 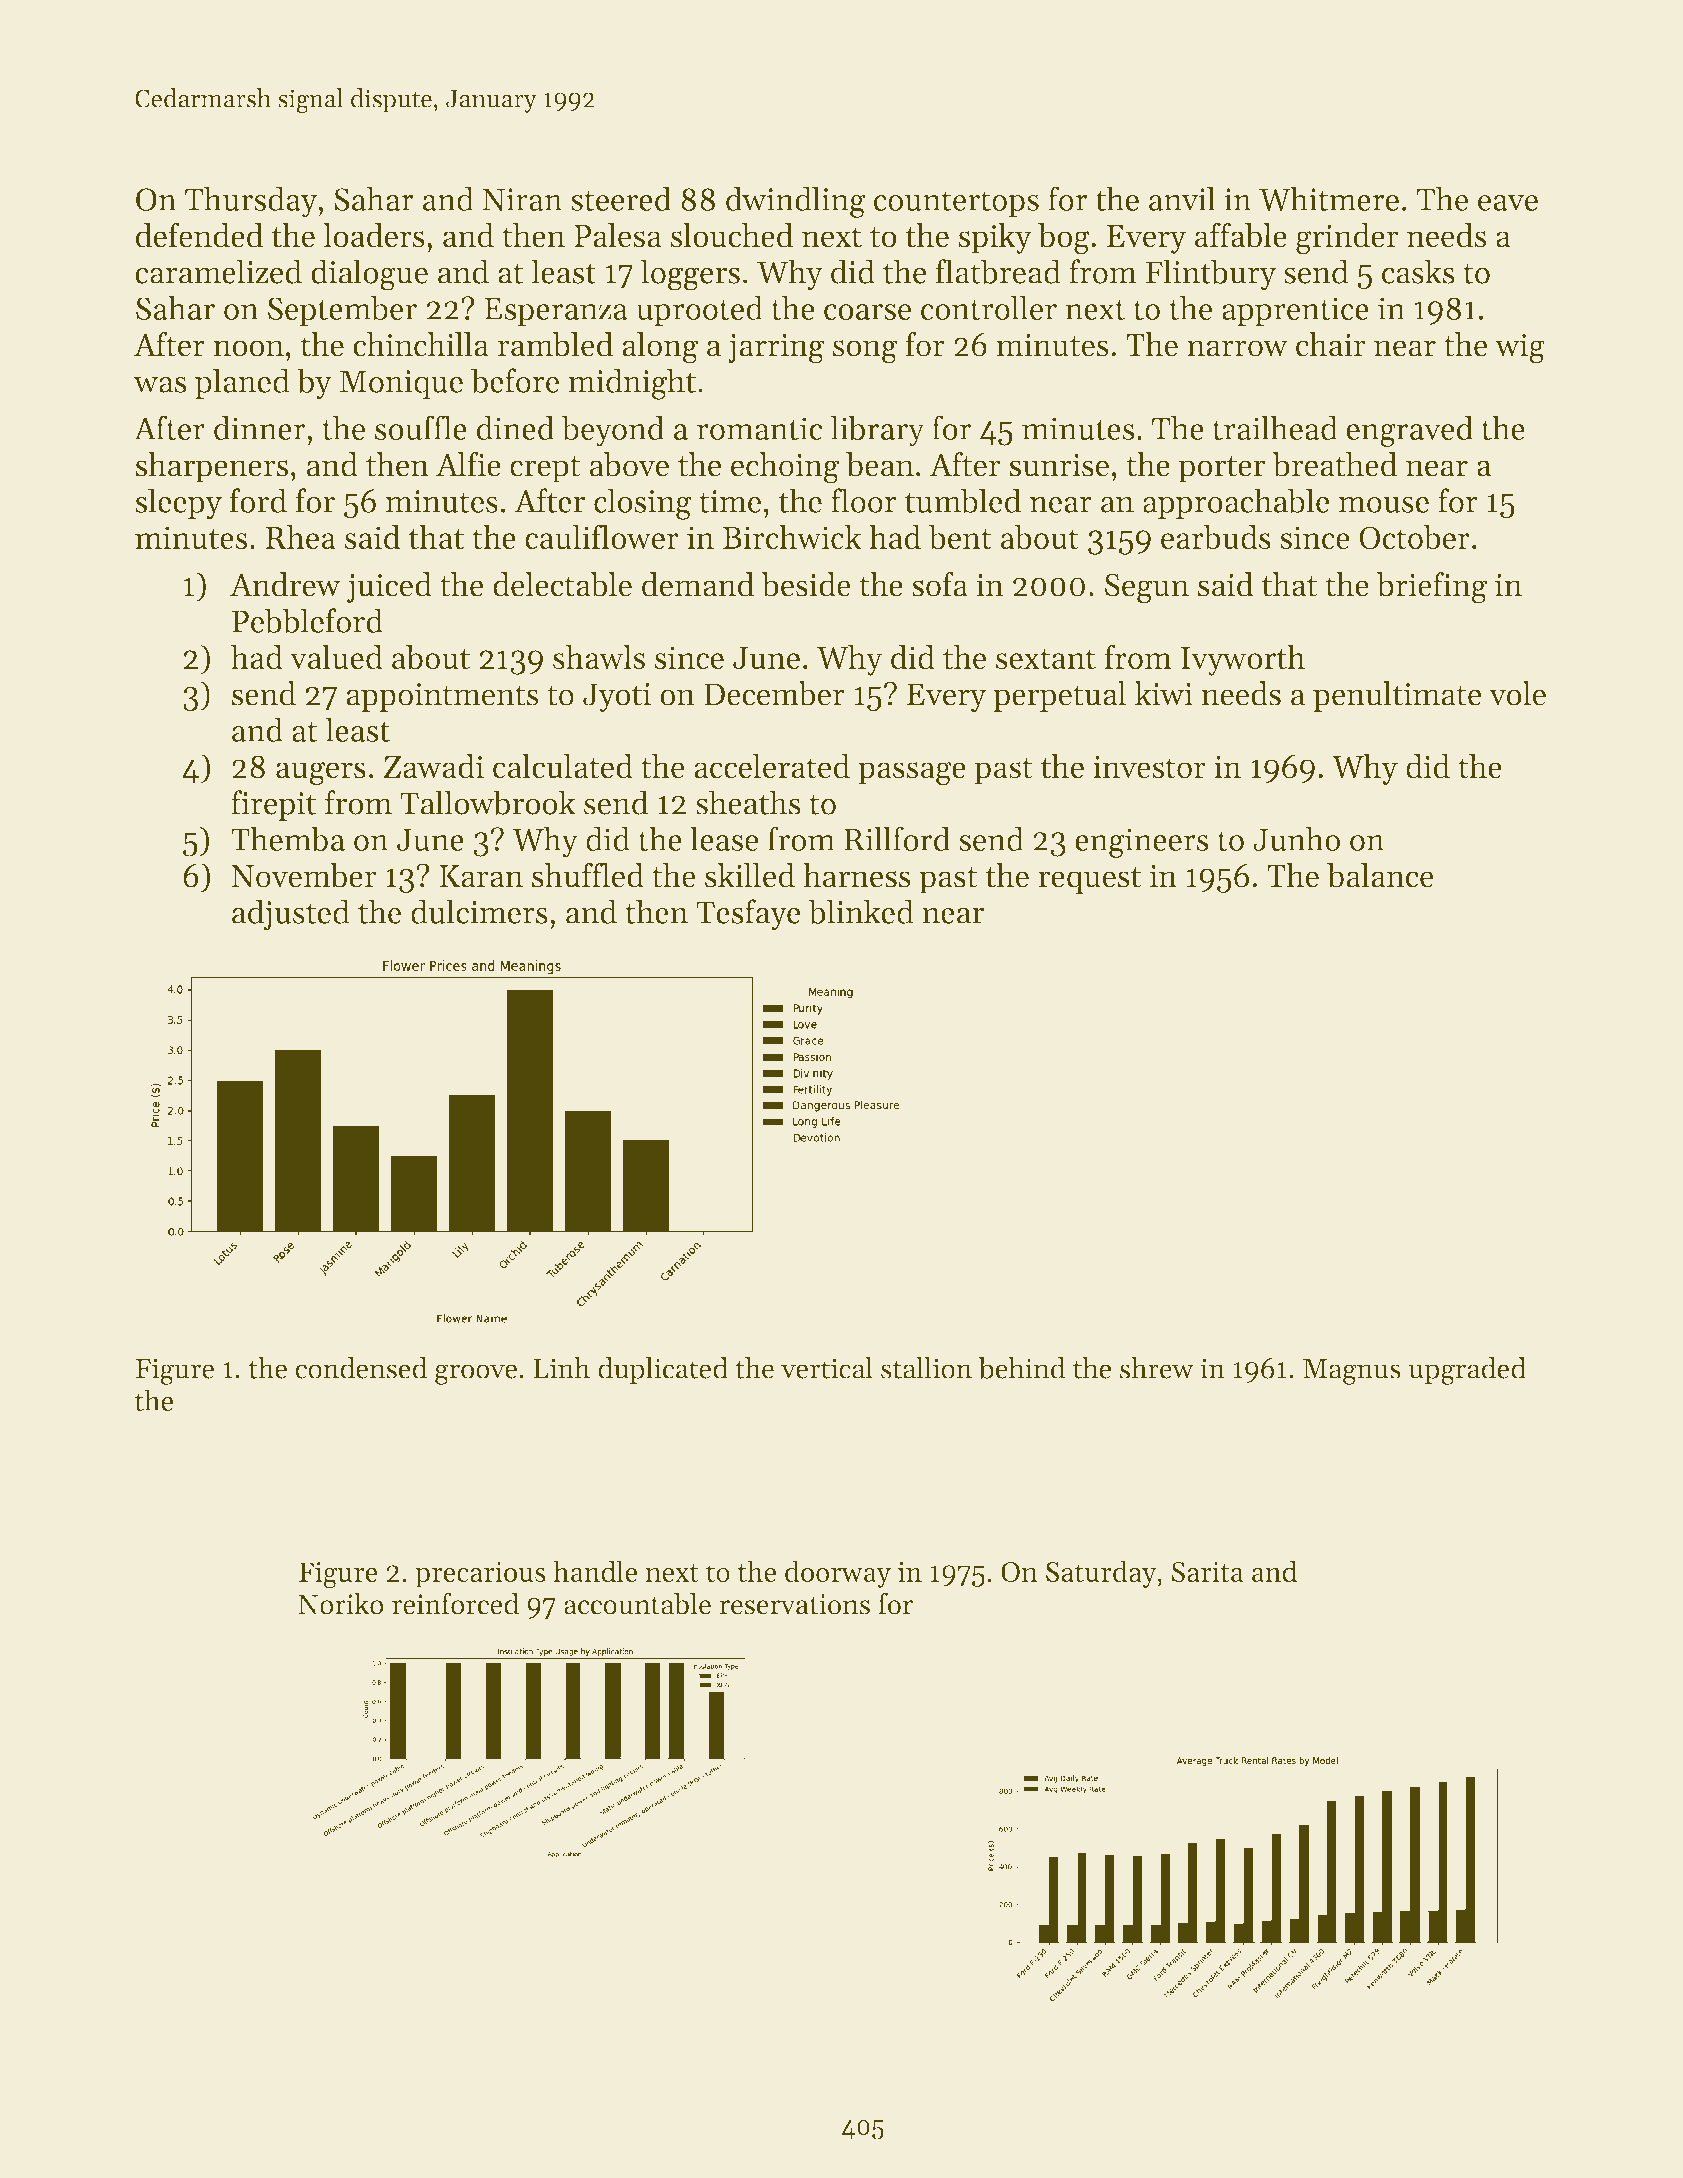 What do you see at coordinates (617, 697) in the screenshot?
I see `Jyoti` at bounding box center [617, 697].
